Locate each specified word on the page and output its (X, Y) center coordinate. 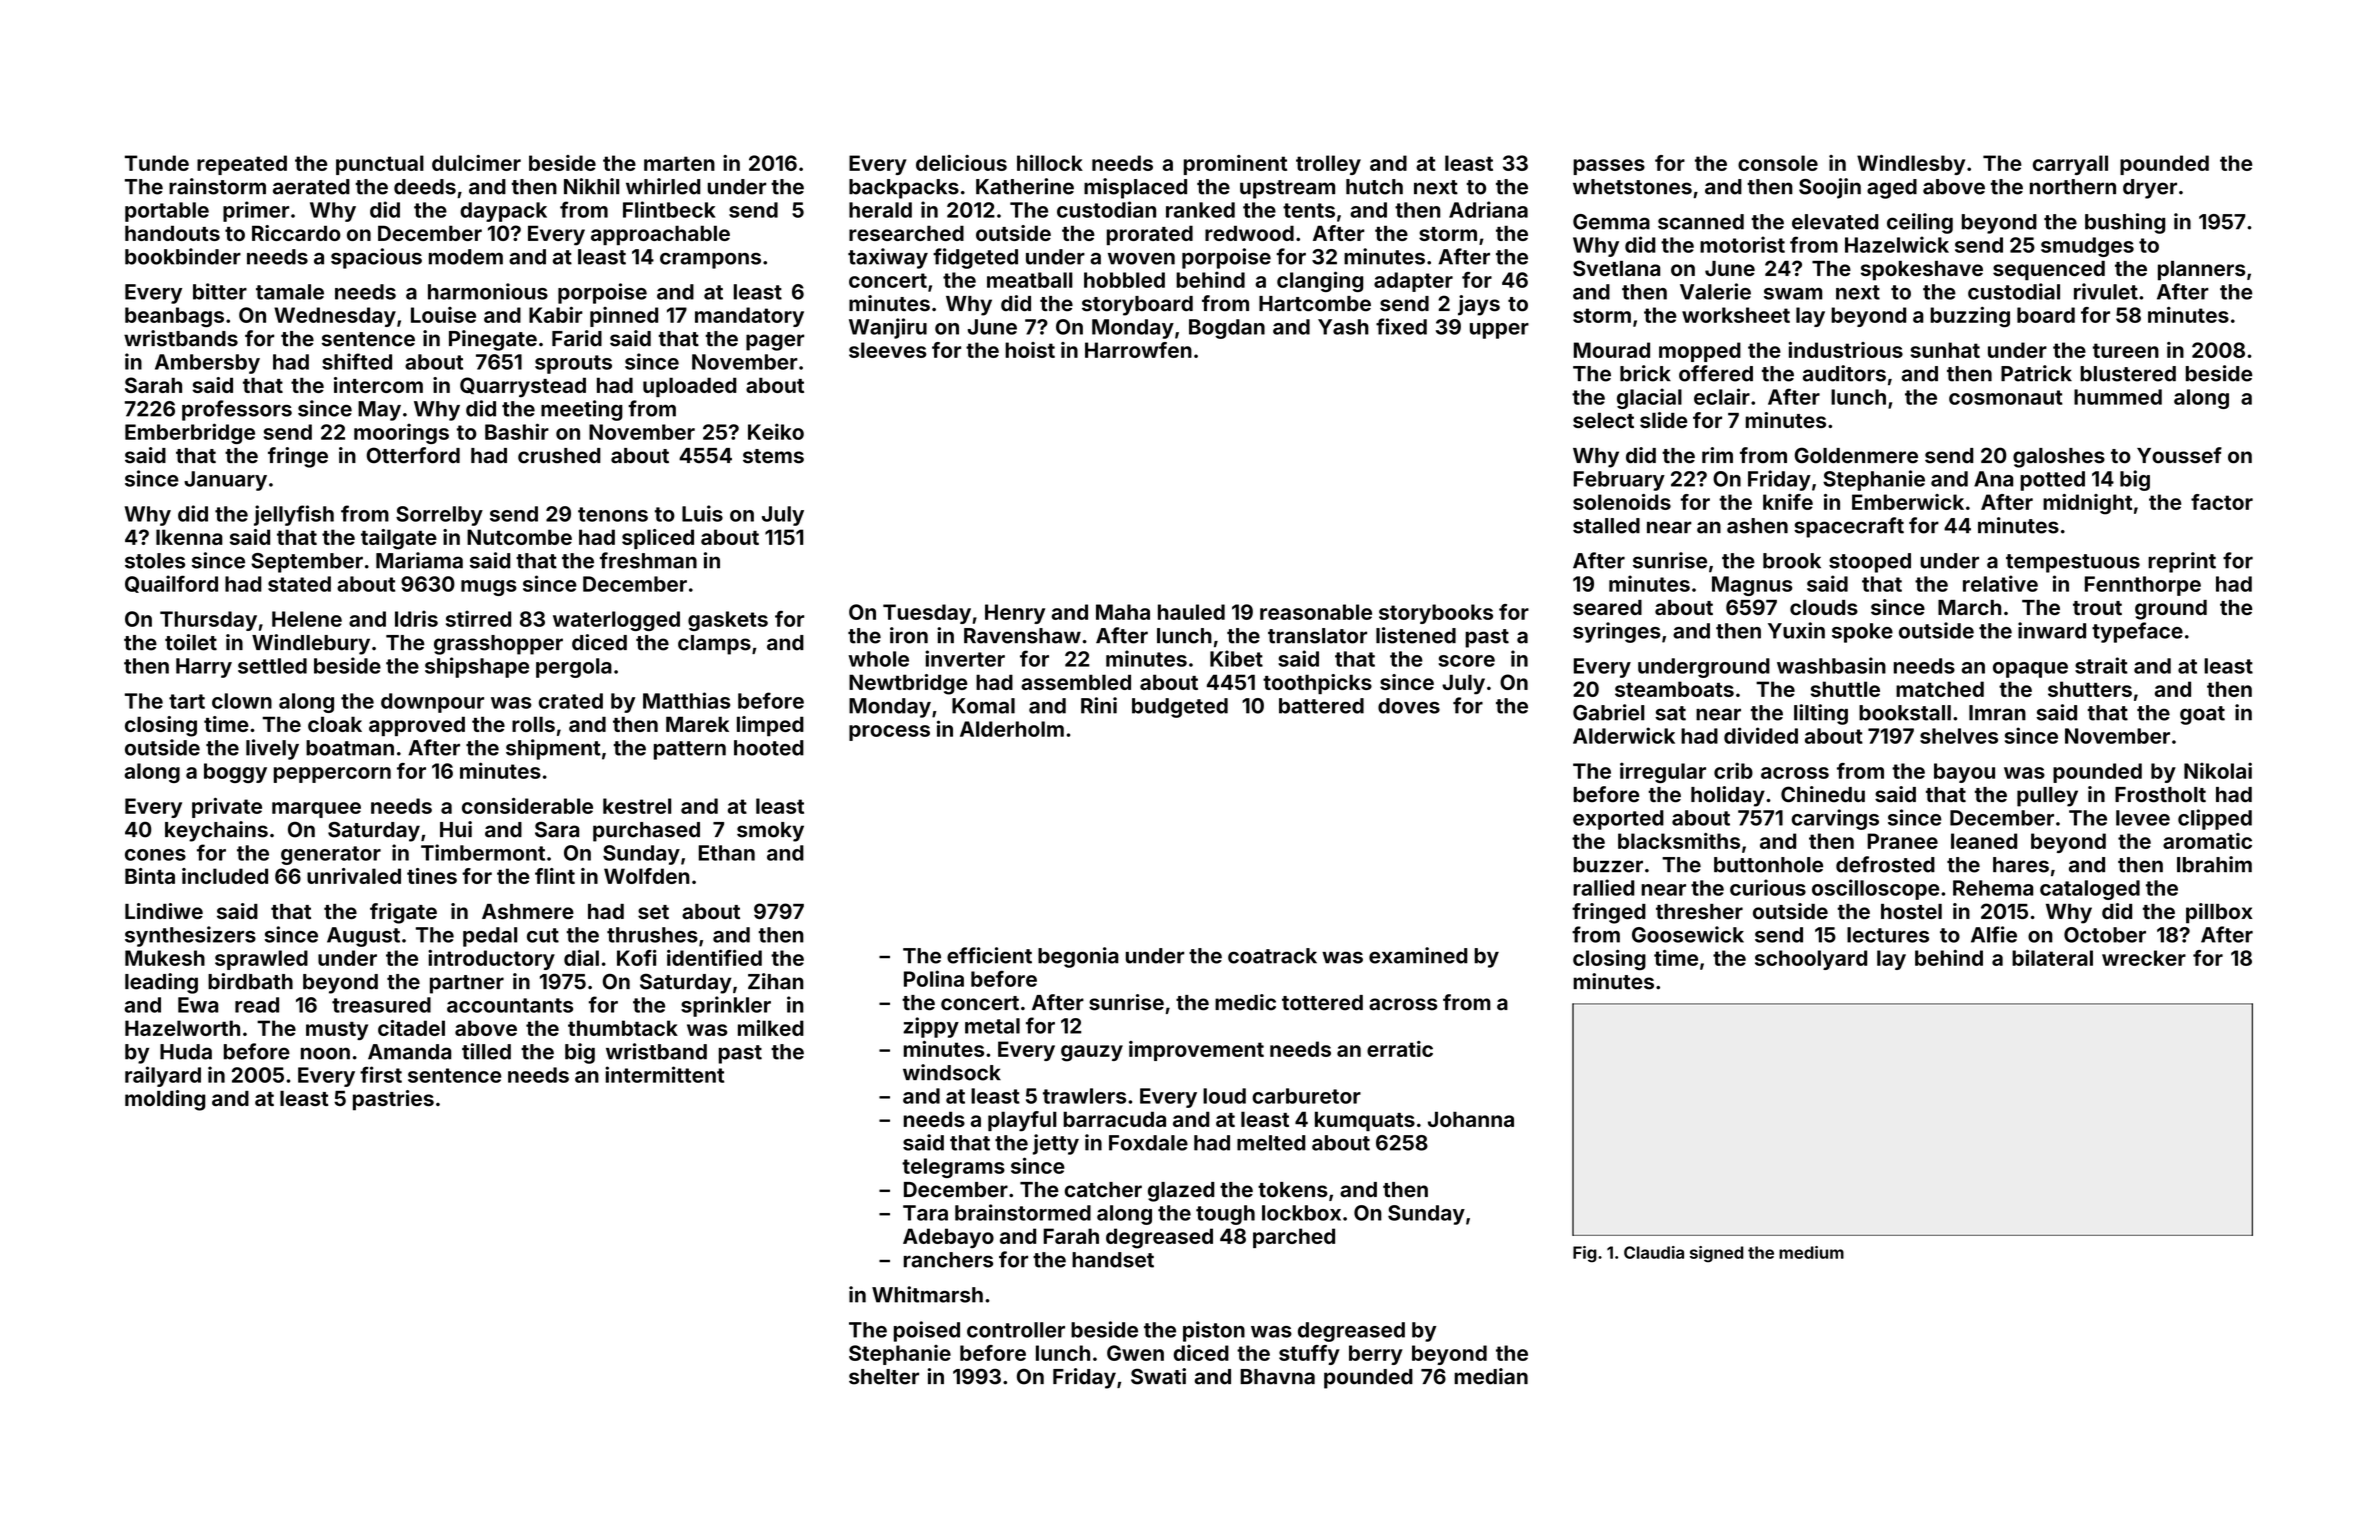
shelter (884, 1377)
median (1491, 1376)
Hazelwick (1897, 244)
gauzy (1092, 1053)
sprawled (261, 960)
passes (1609, 167)
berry (1376, 1355)
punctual (380, 165)
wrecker (2144, 958)
